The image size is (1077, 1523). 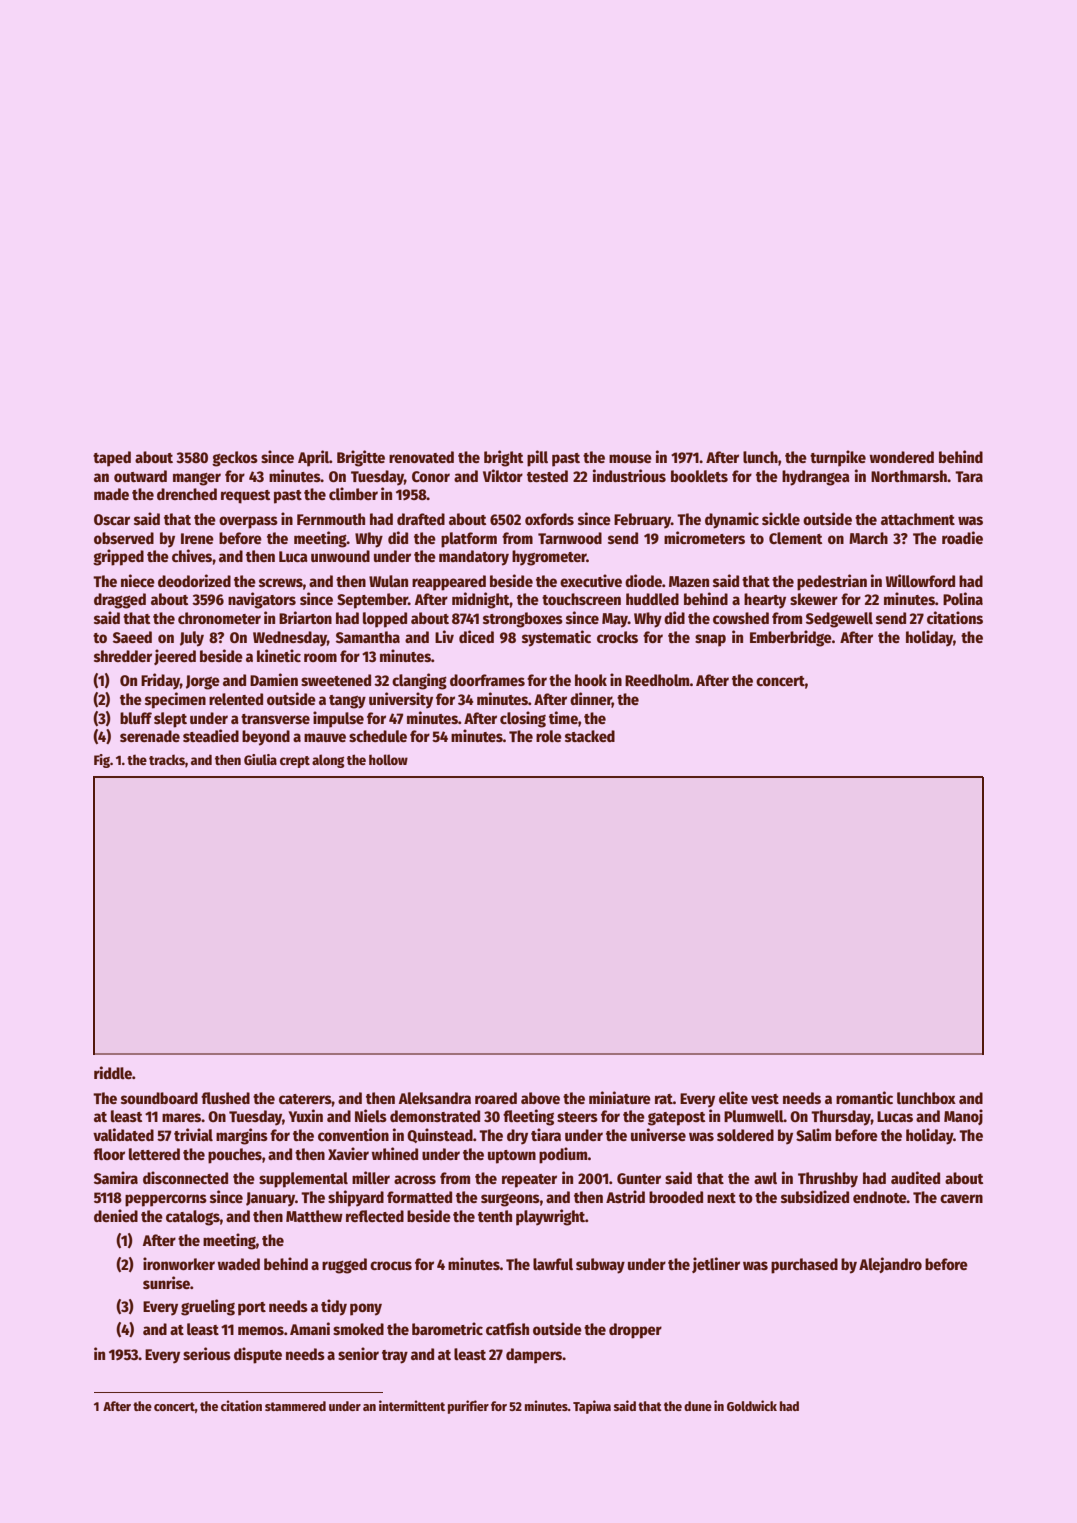 What do you see at coordinates (901, 457) in the image?
I see `wondered` at bounding box center [901, 457].
